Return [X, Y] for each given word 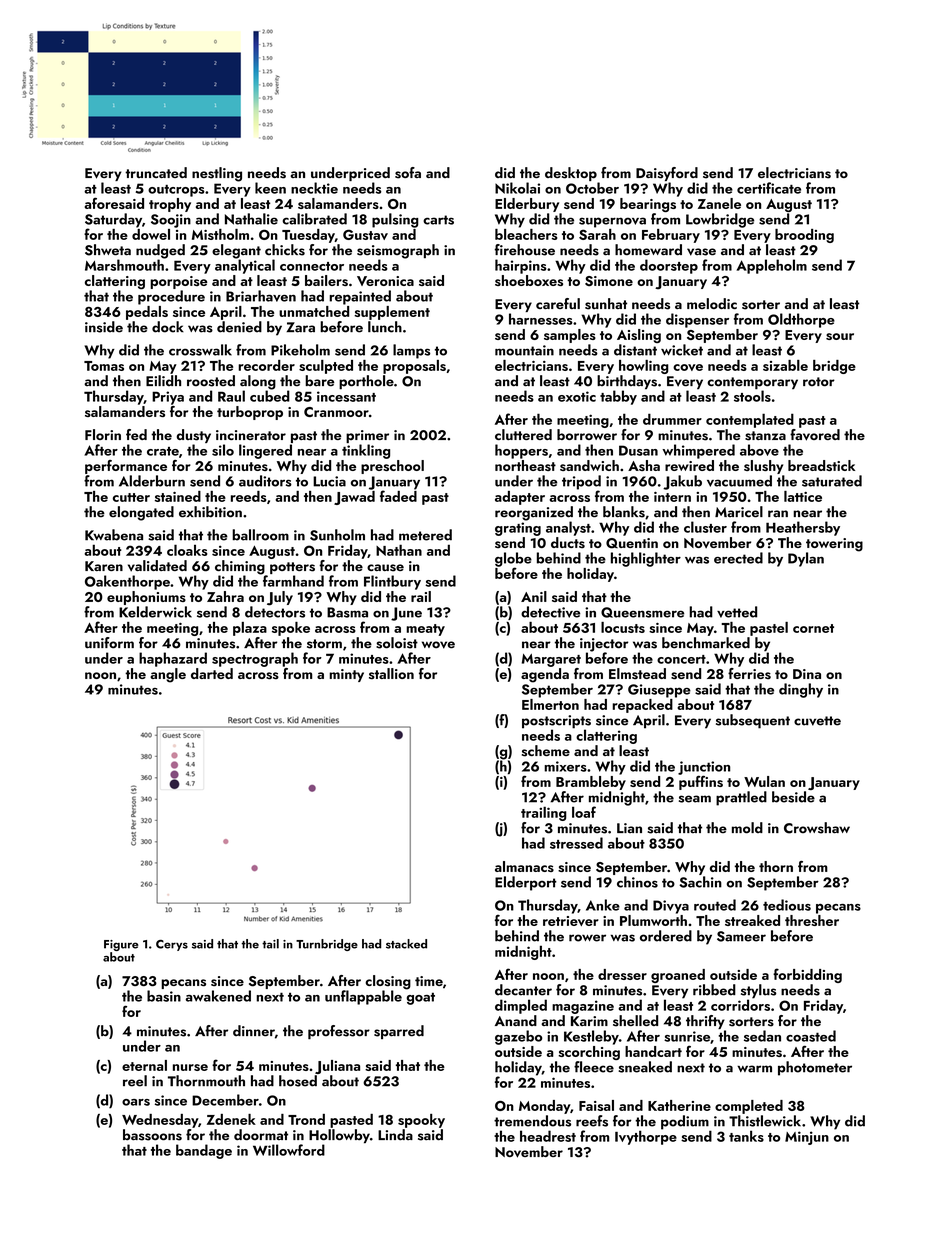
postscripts [556, 722]
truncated [156, 172]
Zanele [719, 203]
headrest [548, 1136]
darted [212, 673]
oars [136, 1102]
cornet [813, 628]
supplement [392, 313]
